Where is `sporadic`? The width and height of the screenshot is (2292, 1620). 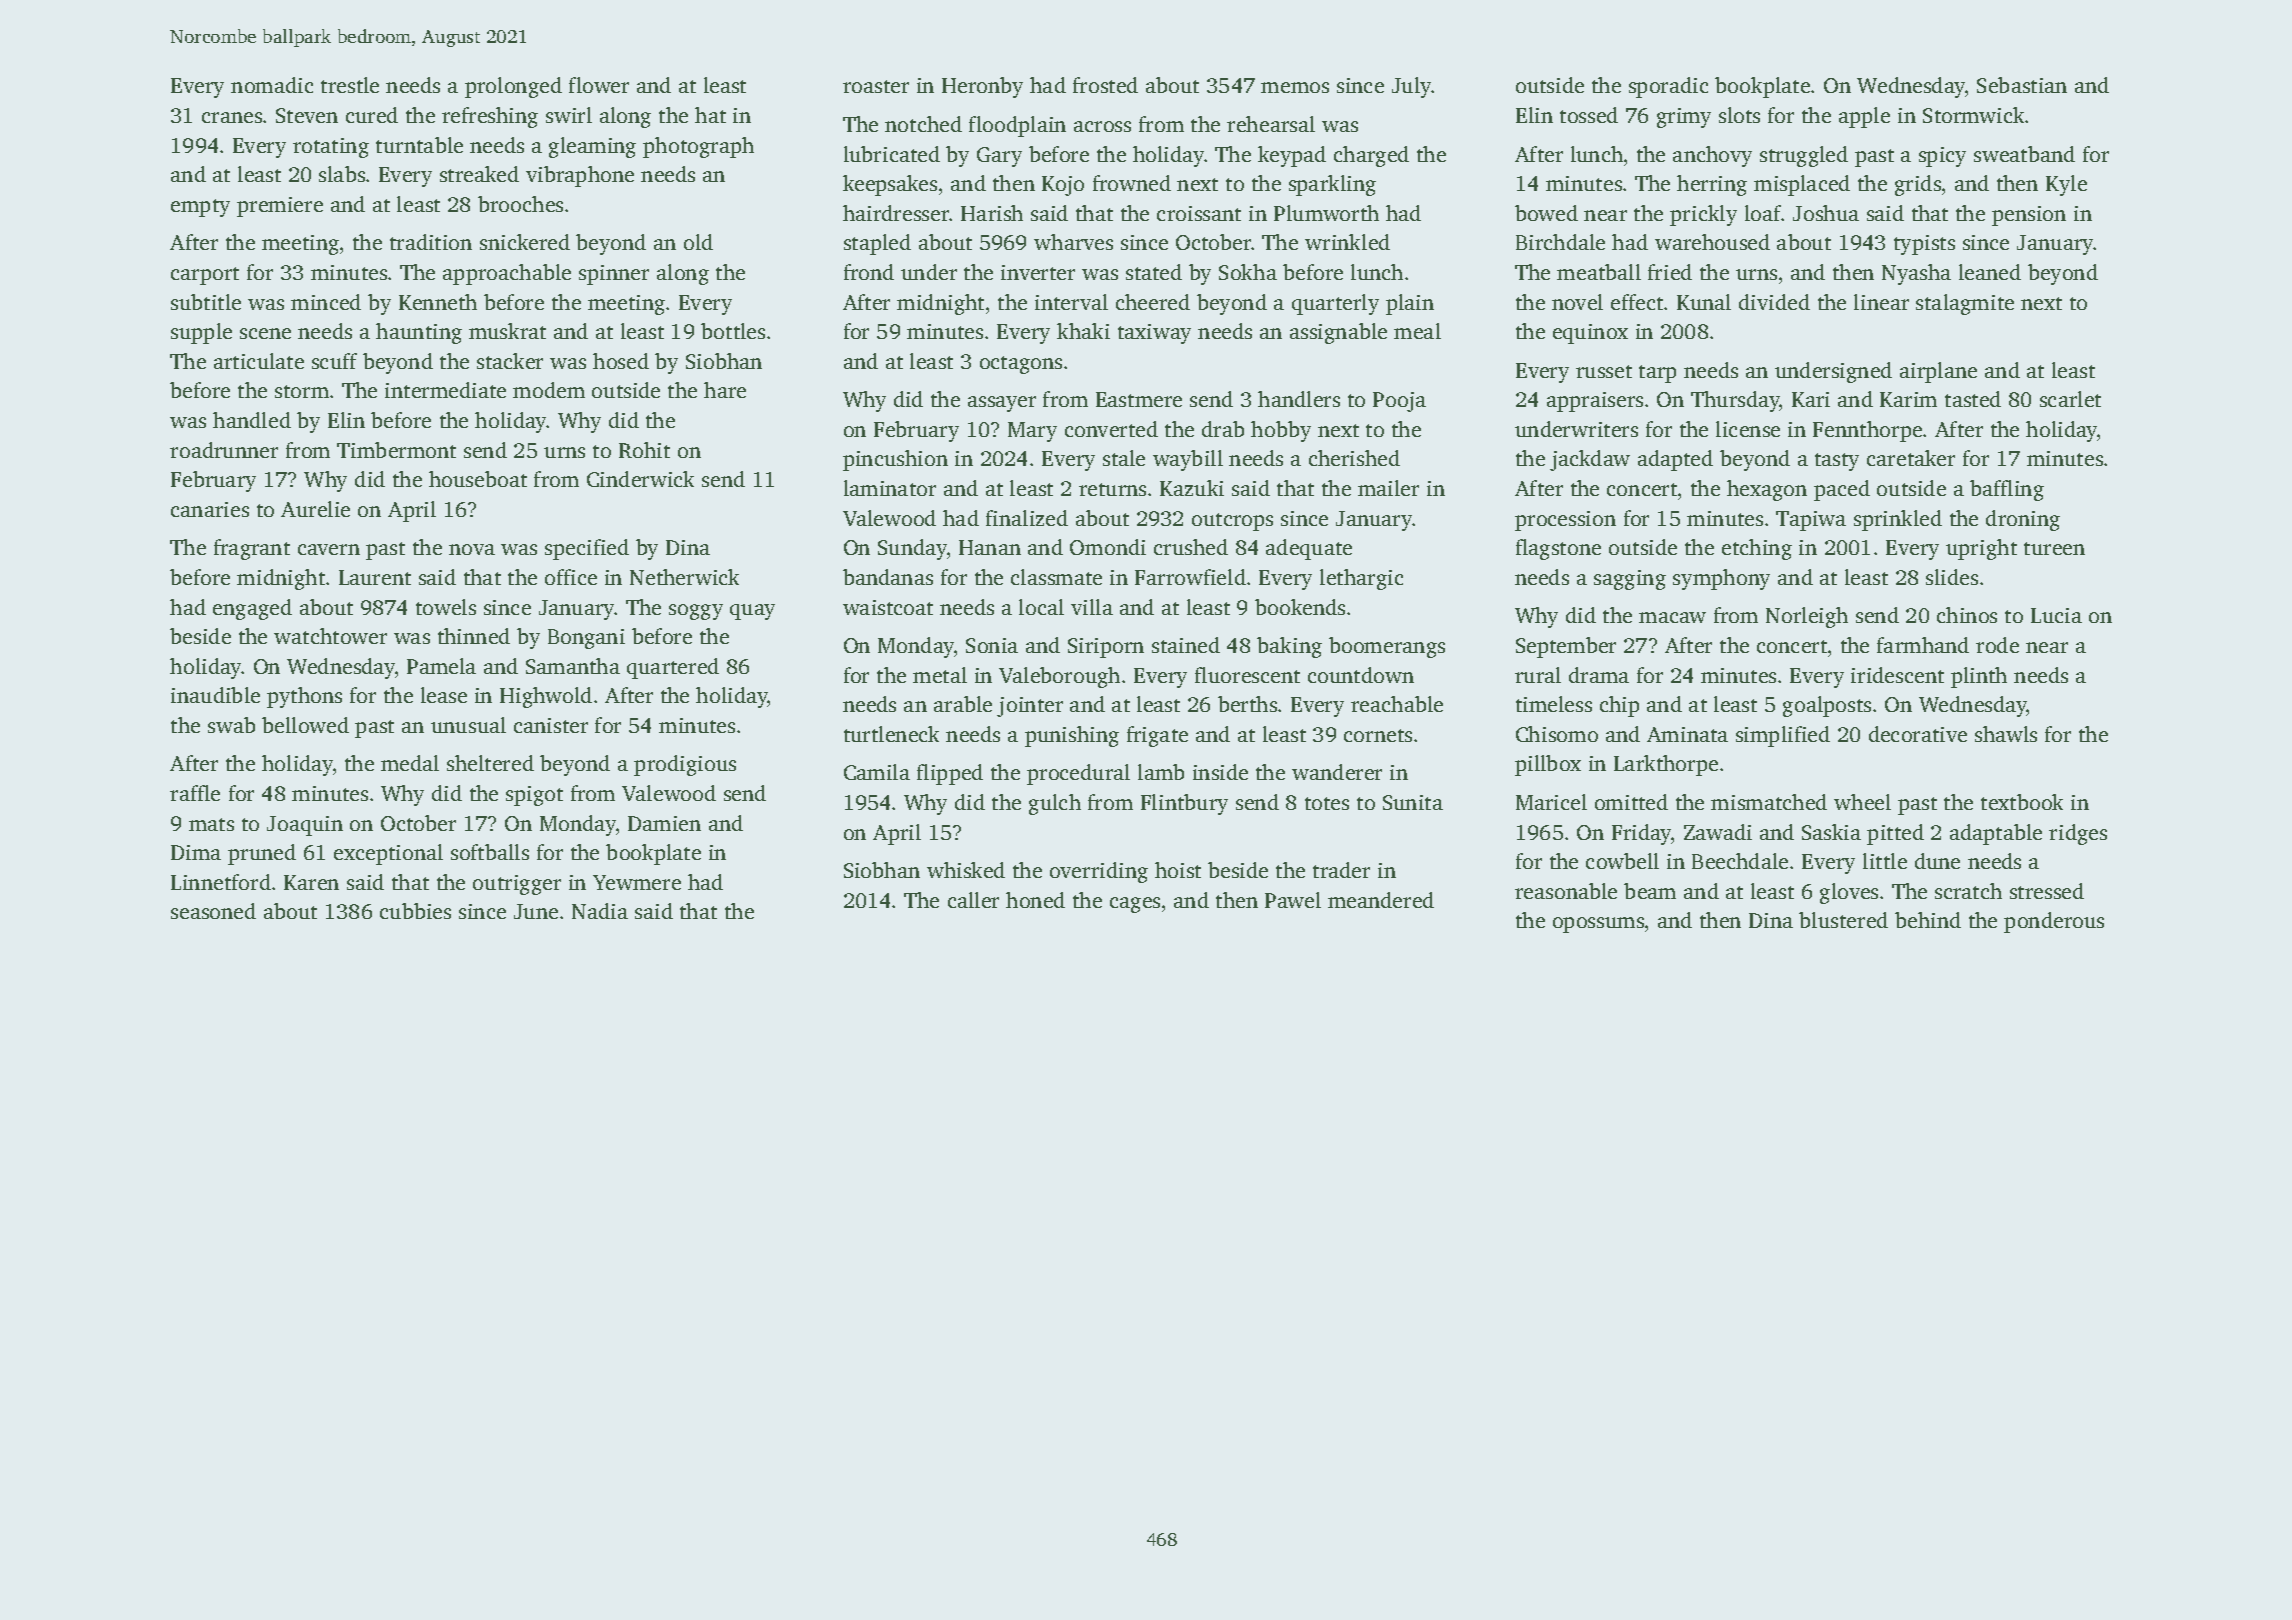 sporadic is located at coordinates (1668, 87).
